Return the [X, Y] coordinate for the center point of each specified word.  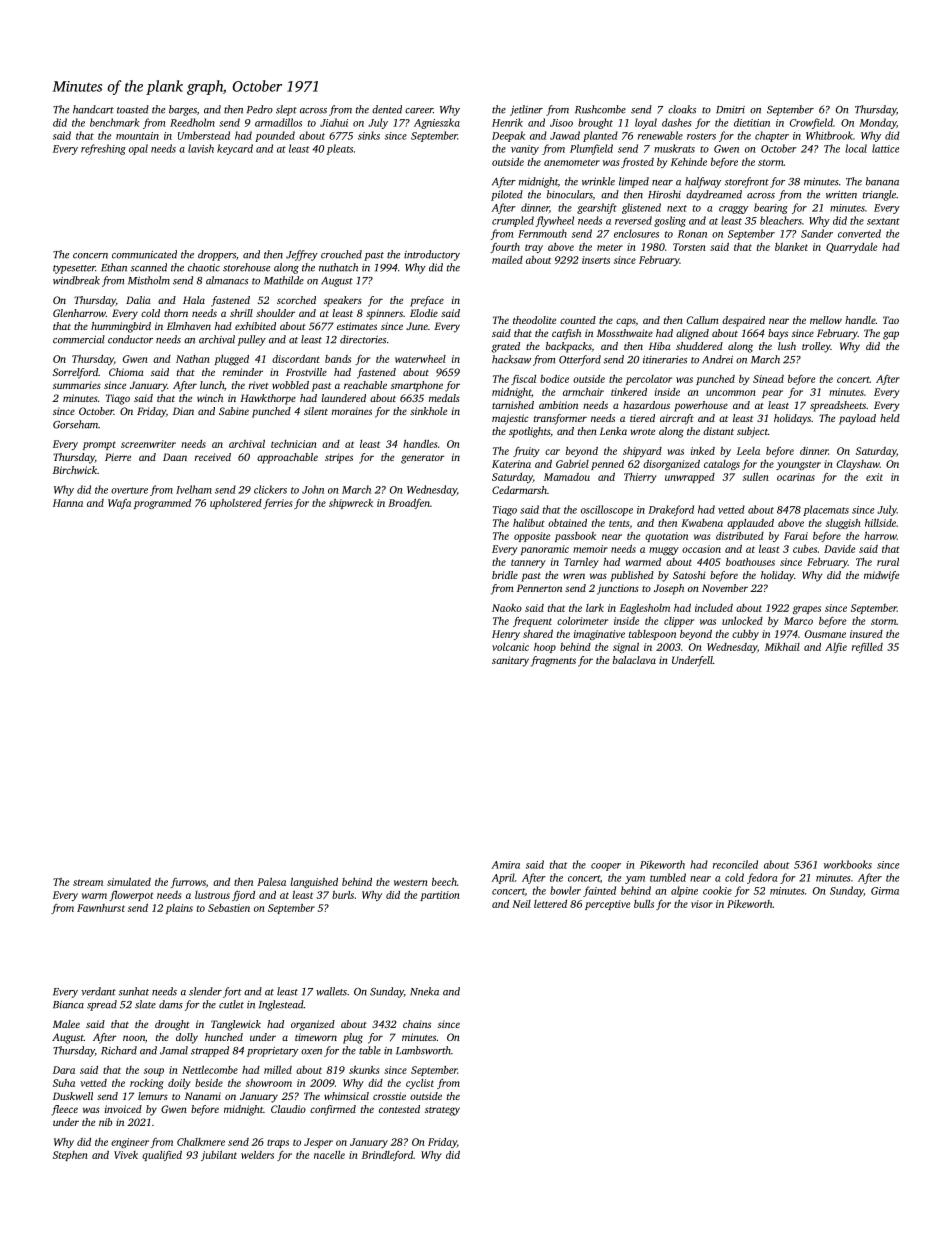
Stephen [70, 1156]
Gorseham [75, 424]
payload [857, 419]
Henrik [507, 122]
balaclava [634, 660]
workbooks [848, 864]
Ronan [692, 234]
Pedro [260, 109]
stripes [339, 458]
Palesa [271, 882]
